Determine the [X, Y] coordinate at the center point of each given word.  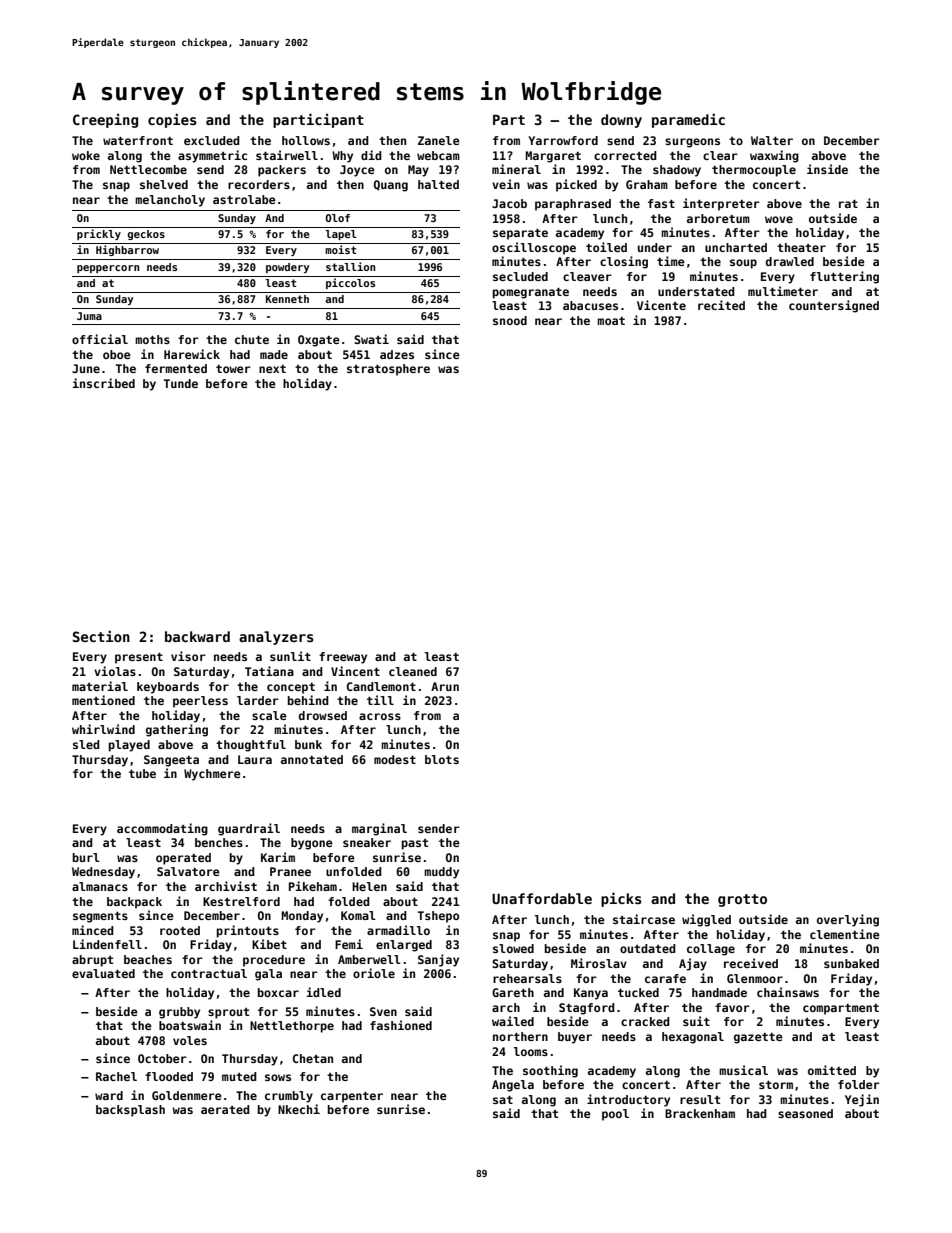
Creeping [105, 120]
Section [101, 636]
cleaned [413, 671]
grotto [742, 900]
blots [442, 759]
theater [801, 247]
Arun [445, 686]
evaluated [103, 973]
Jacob [509, 203]
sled [86, 744]
